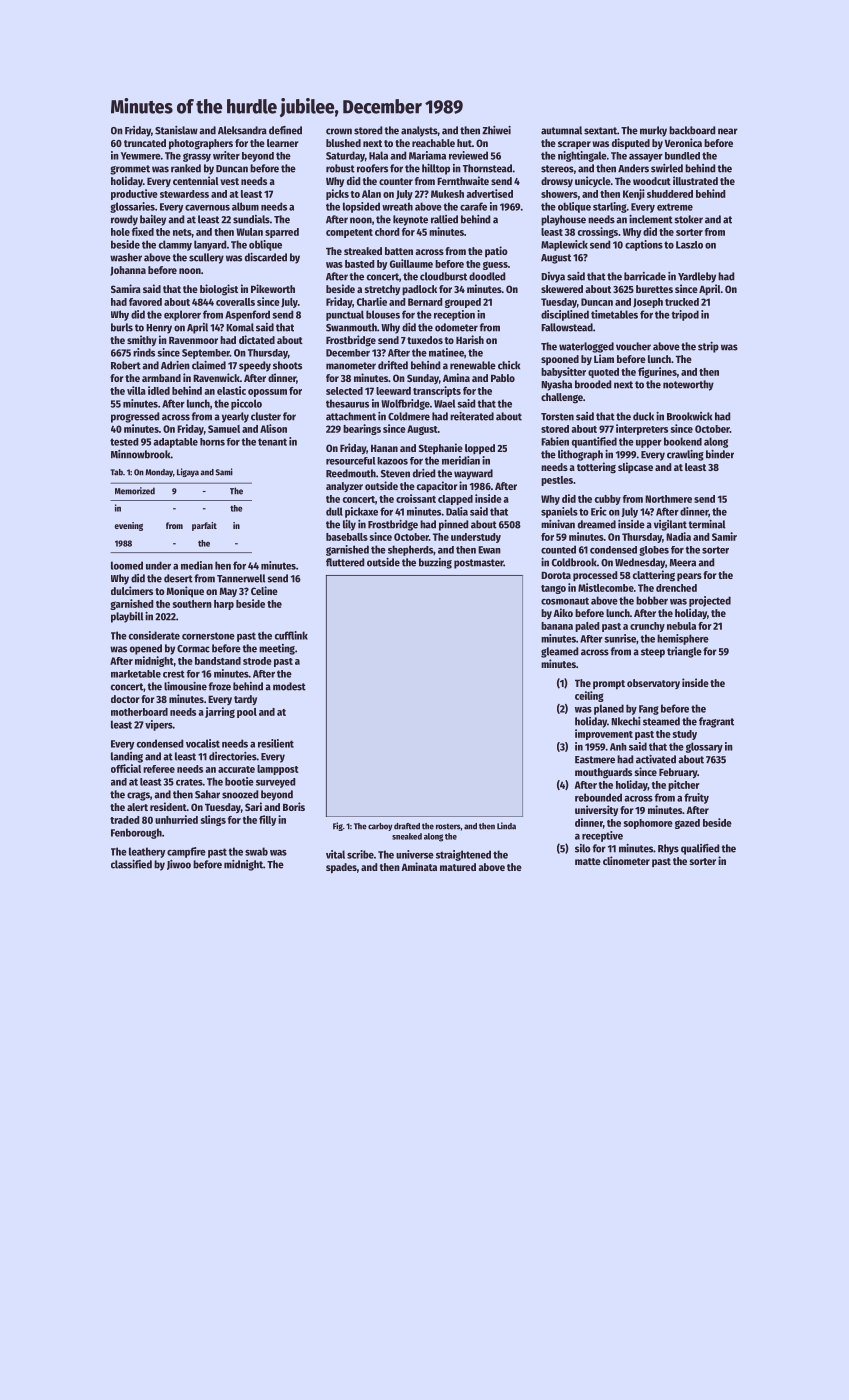 This image has width=849, height=1400. Describe the element at coordinates (496, 130) in the image. I see `Zhiwei` at that location.
